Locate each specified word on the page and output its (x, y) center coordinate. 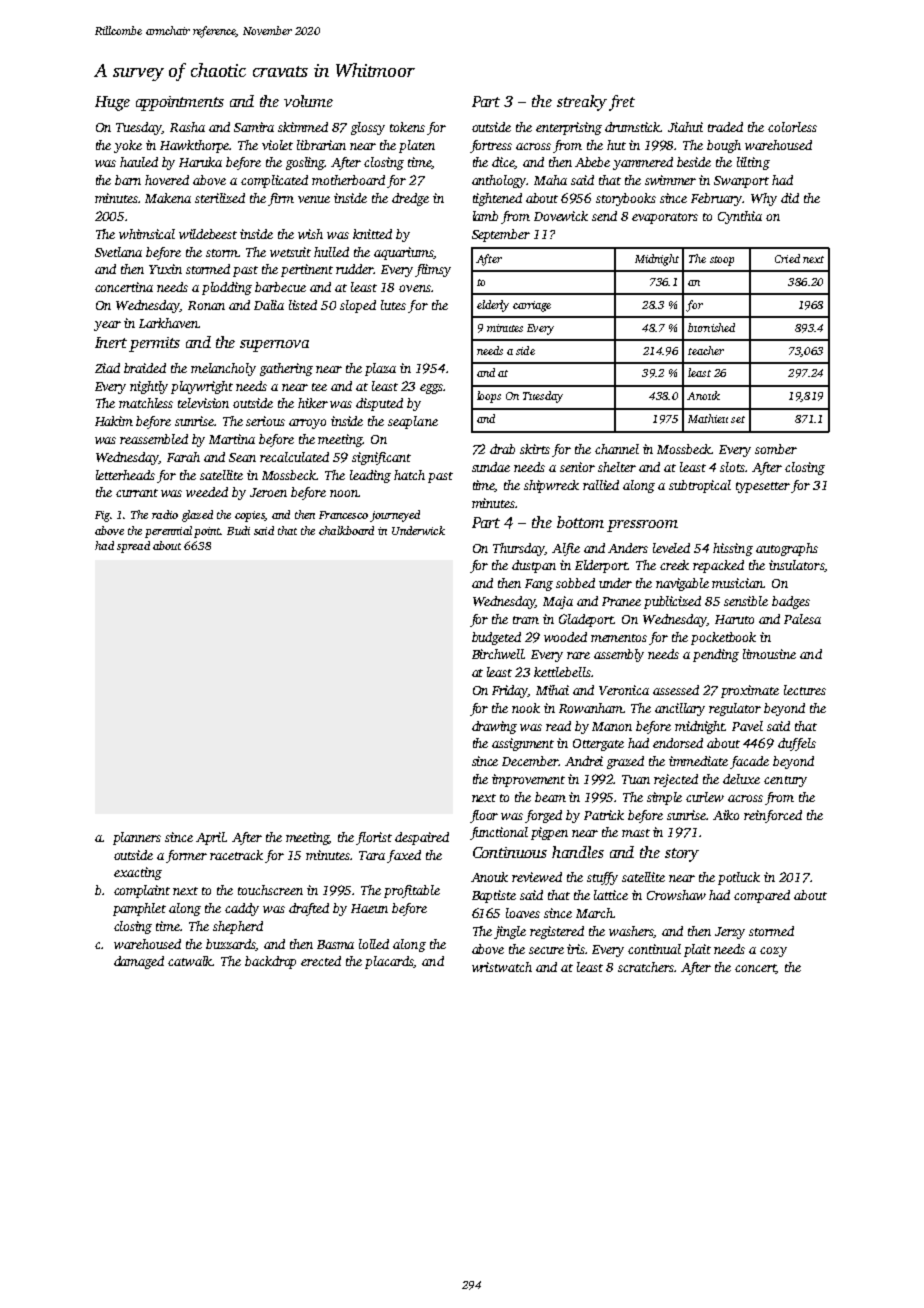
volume (308, 101)
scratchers (646, 967)
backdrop (270, 962)
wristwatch (502, 967)
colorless (792, 127)
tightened (497, 199)
